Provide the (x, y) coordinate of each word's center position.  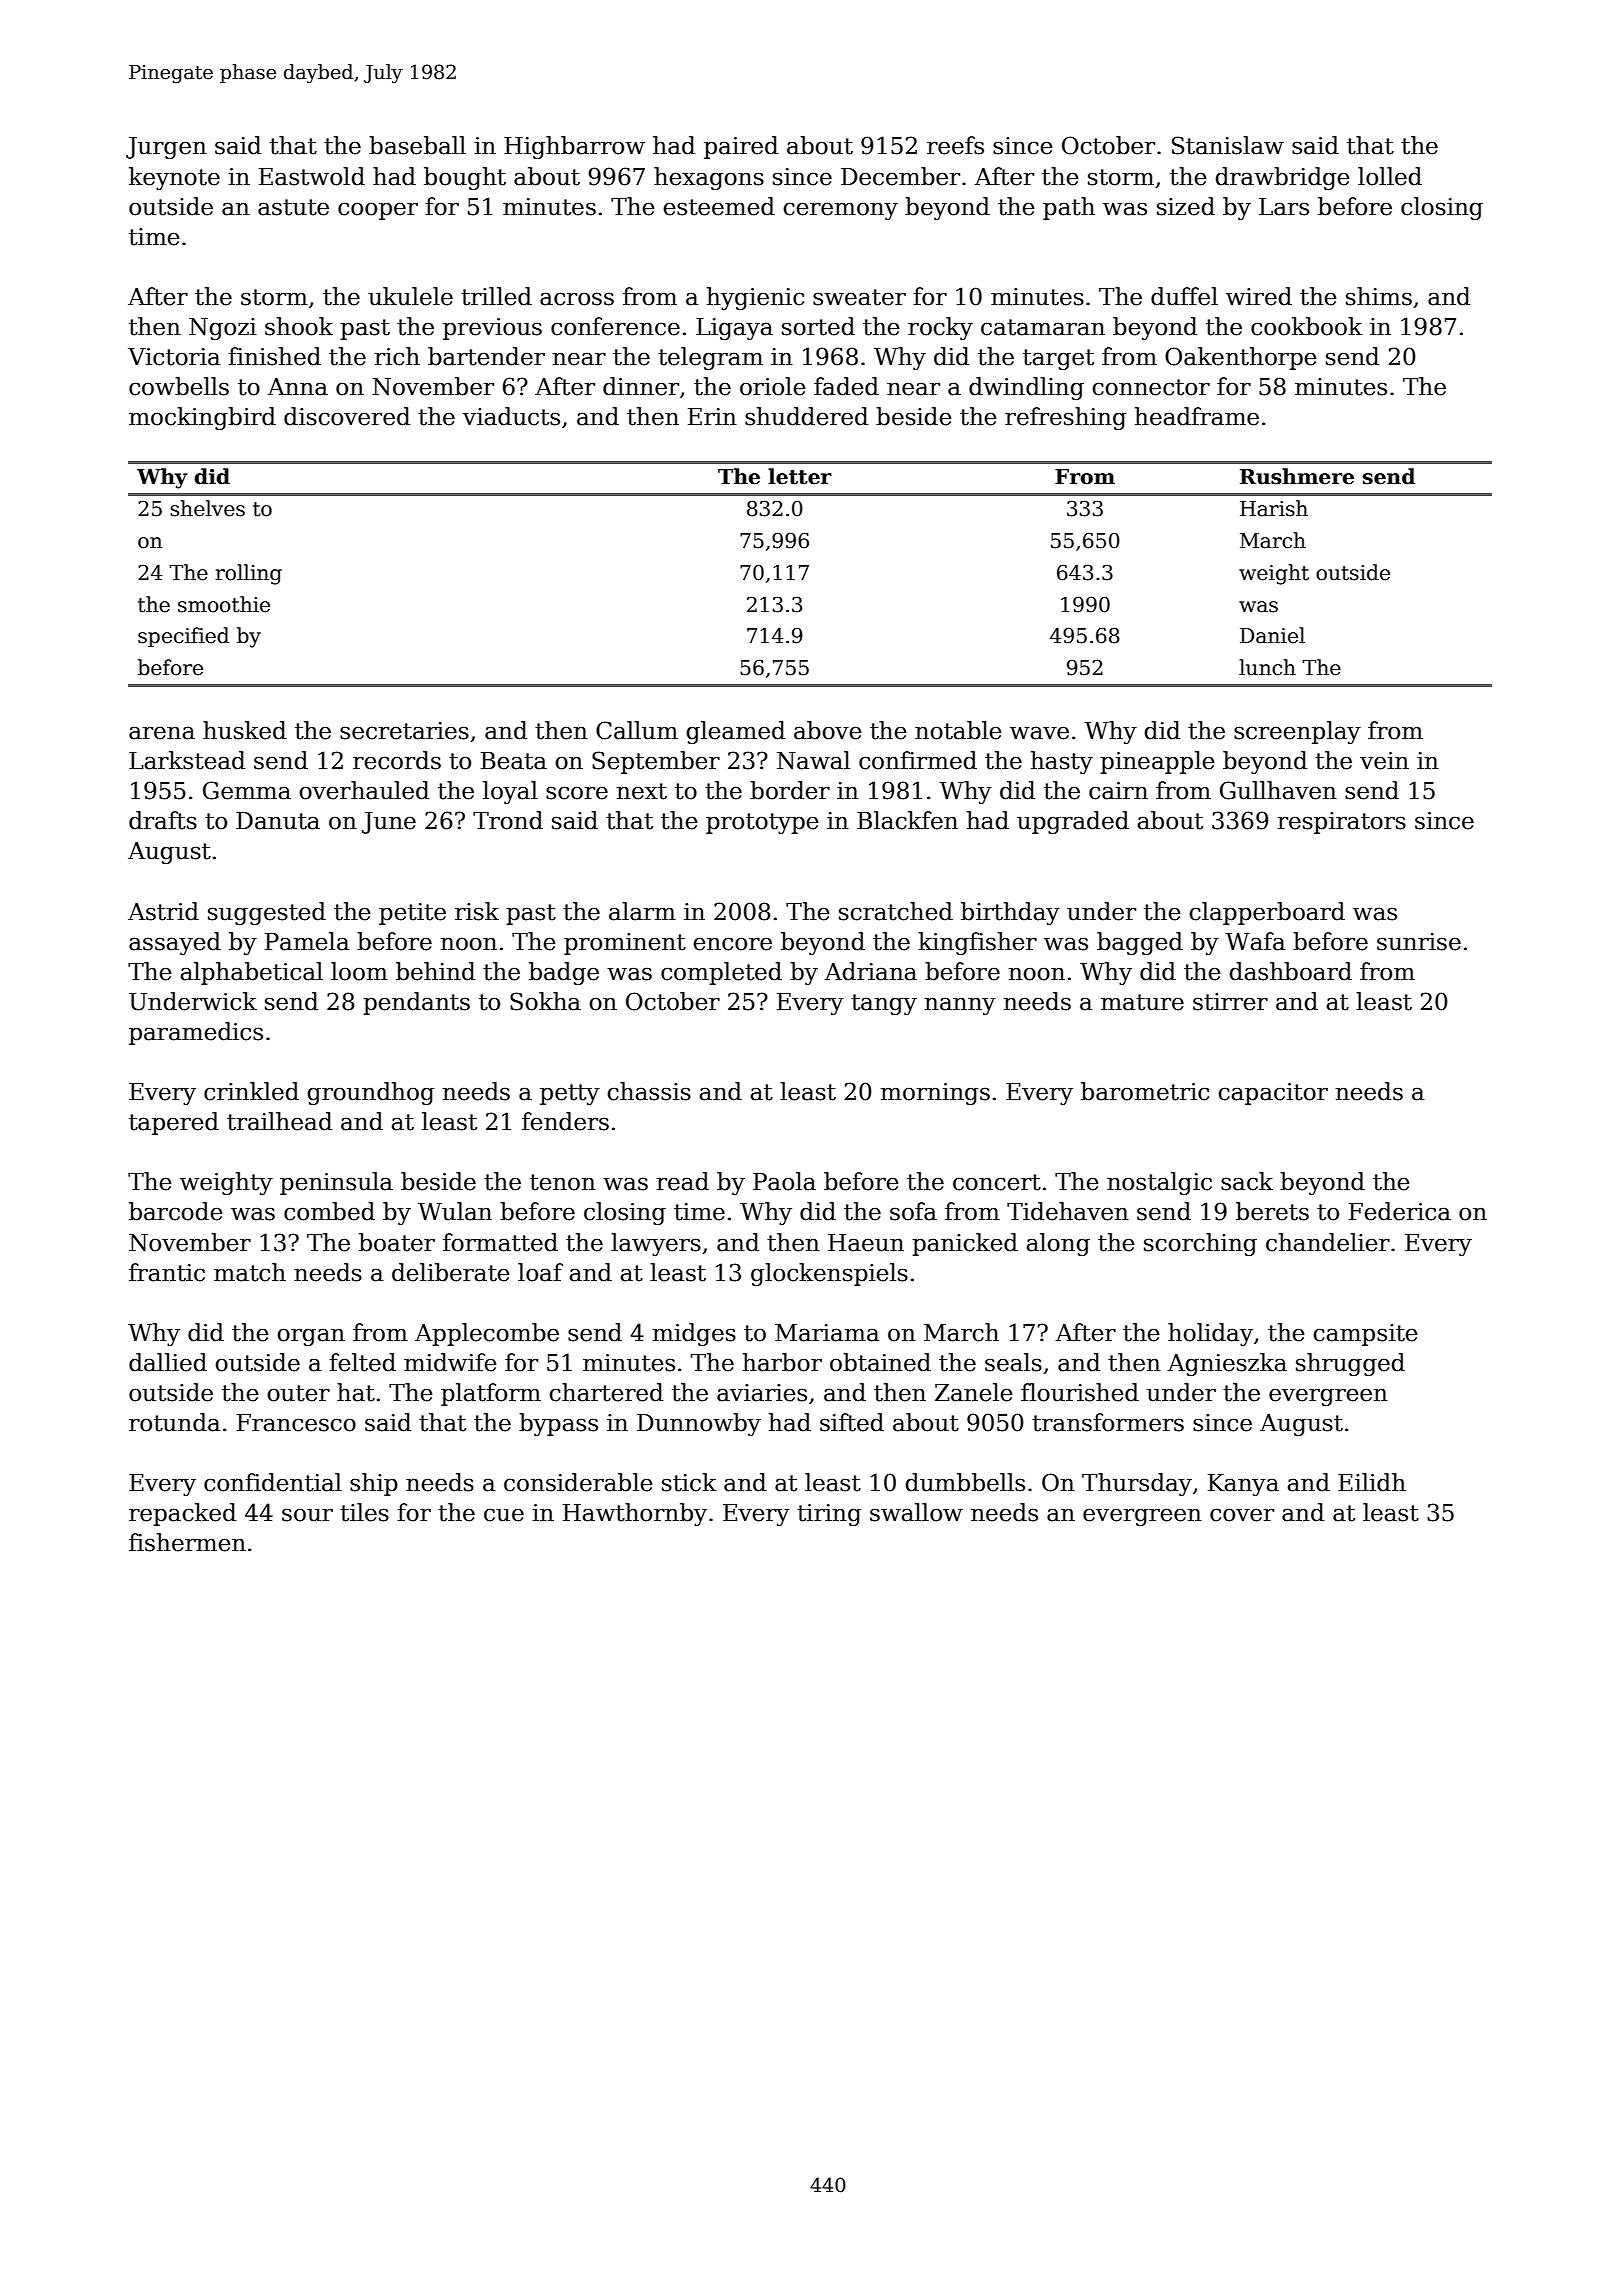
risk (477, 911)
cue (504, 1515)
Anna (298, 387)
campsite (1365, 1335)
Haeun (866, 1243)
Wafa (1255, 941)
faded (846, 386)
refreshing (1065, 418)
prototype (762, 823)
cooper (378, 211)
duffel (1184, 296)
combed (329, 1211)
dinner (641, 386)
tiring (829, 1515)
